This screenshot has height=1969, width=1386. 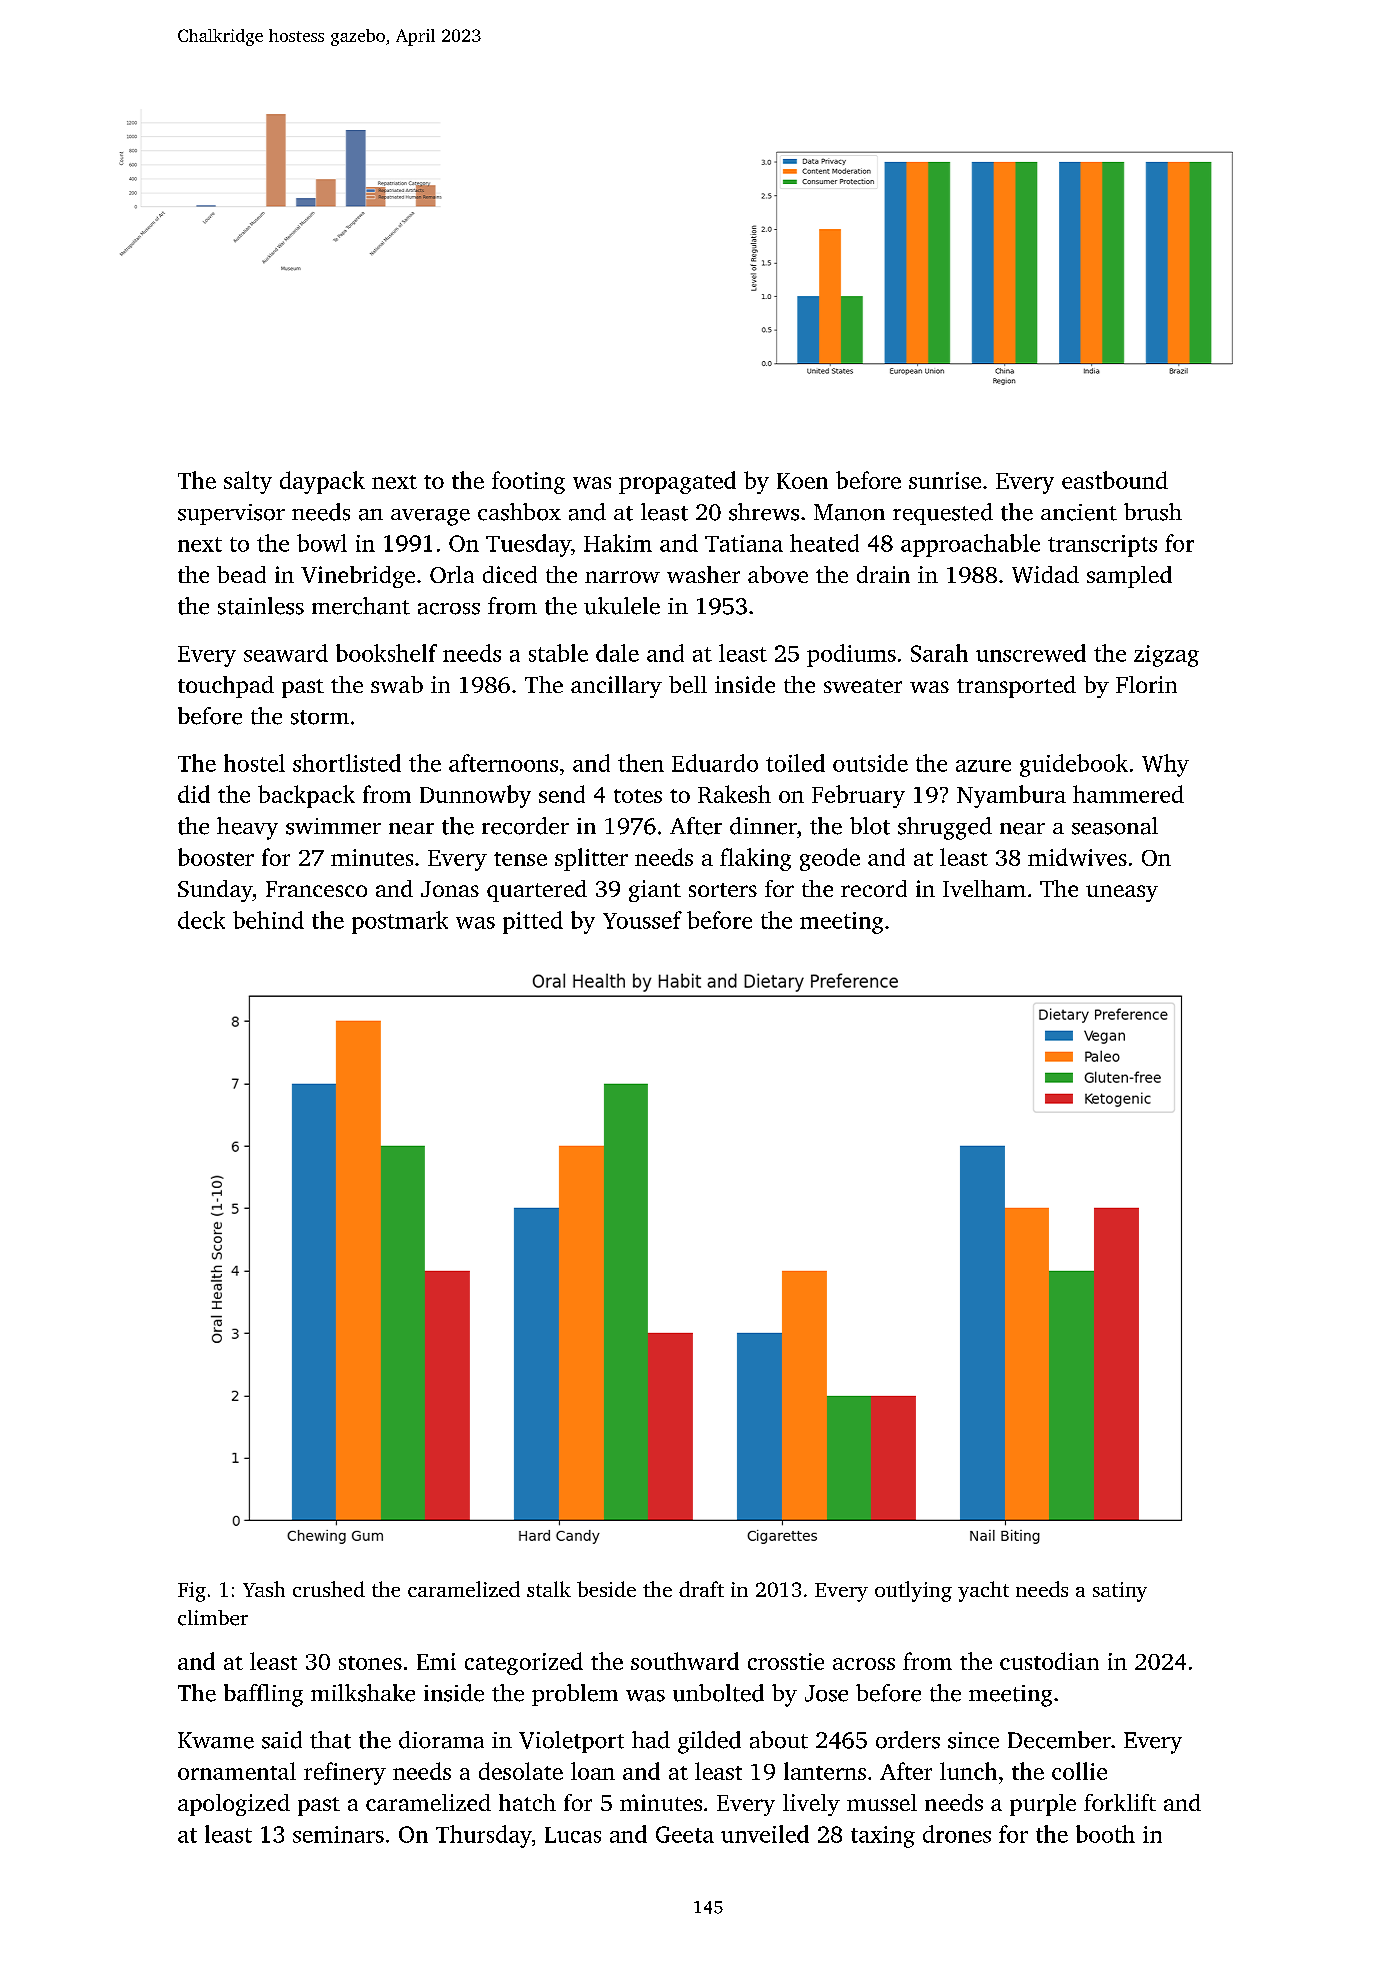 I want to click on Youssef, so click(x=642, y=920).
